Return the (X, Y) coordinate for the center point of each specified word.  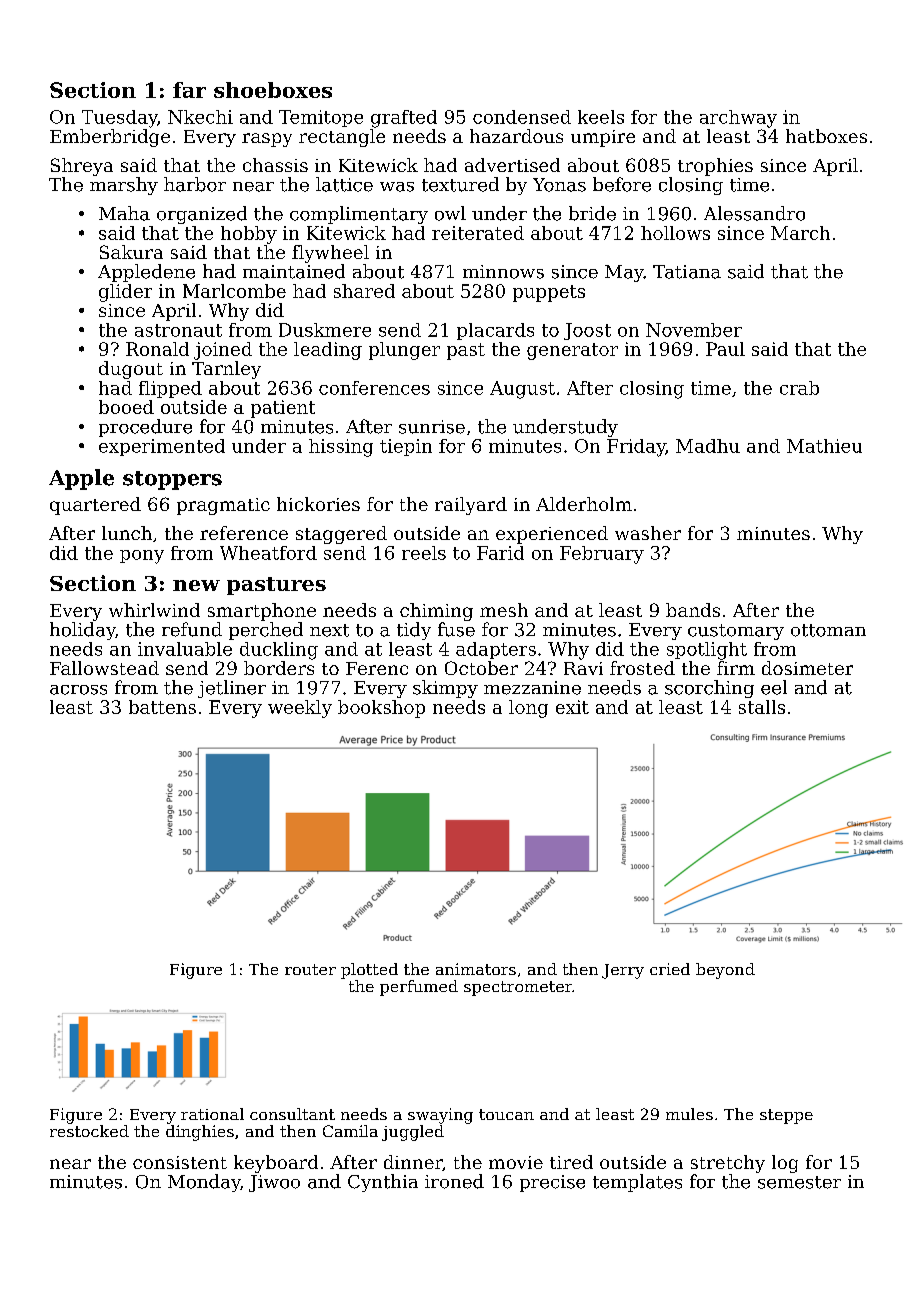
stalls (762, 707)
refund (192, 629)
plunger (404, 351)
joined (223, 351)
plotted (369, 971)
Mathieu (824, 446)
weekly (300, 709)
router (310, 969)
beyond (725, 971)
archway (738, 119)
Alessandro (754, 213)
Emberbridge (110, 138)
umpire (603, 138)
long (528, 709)
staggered (341, 535)
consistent (180, 1162)
